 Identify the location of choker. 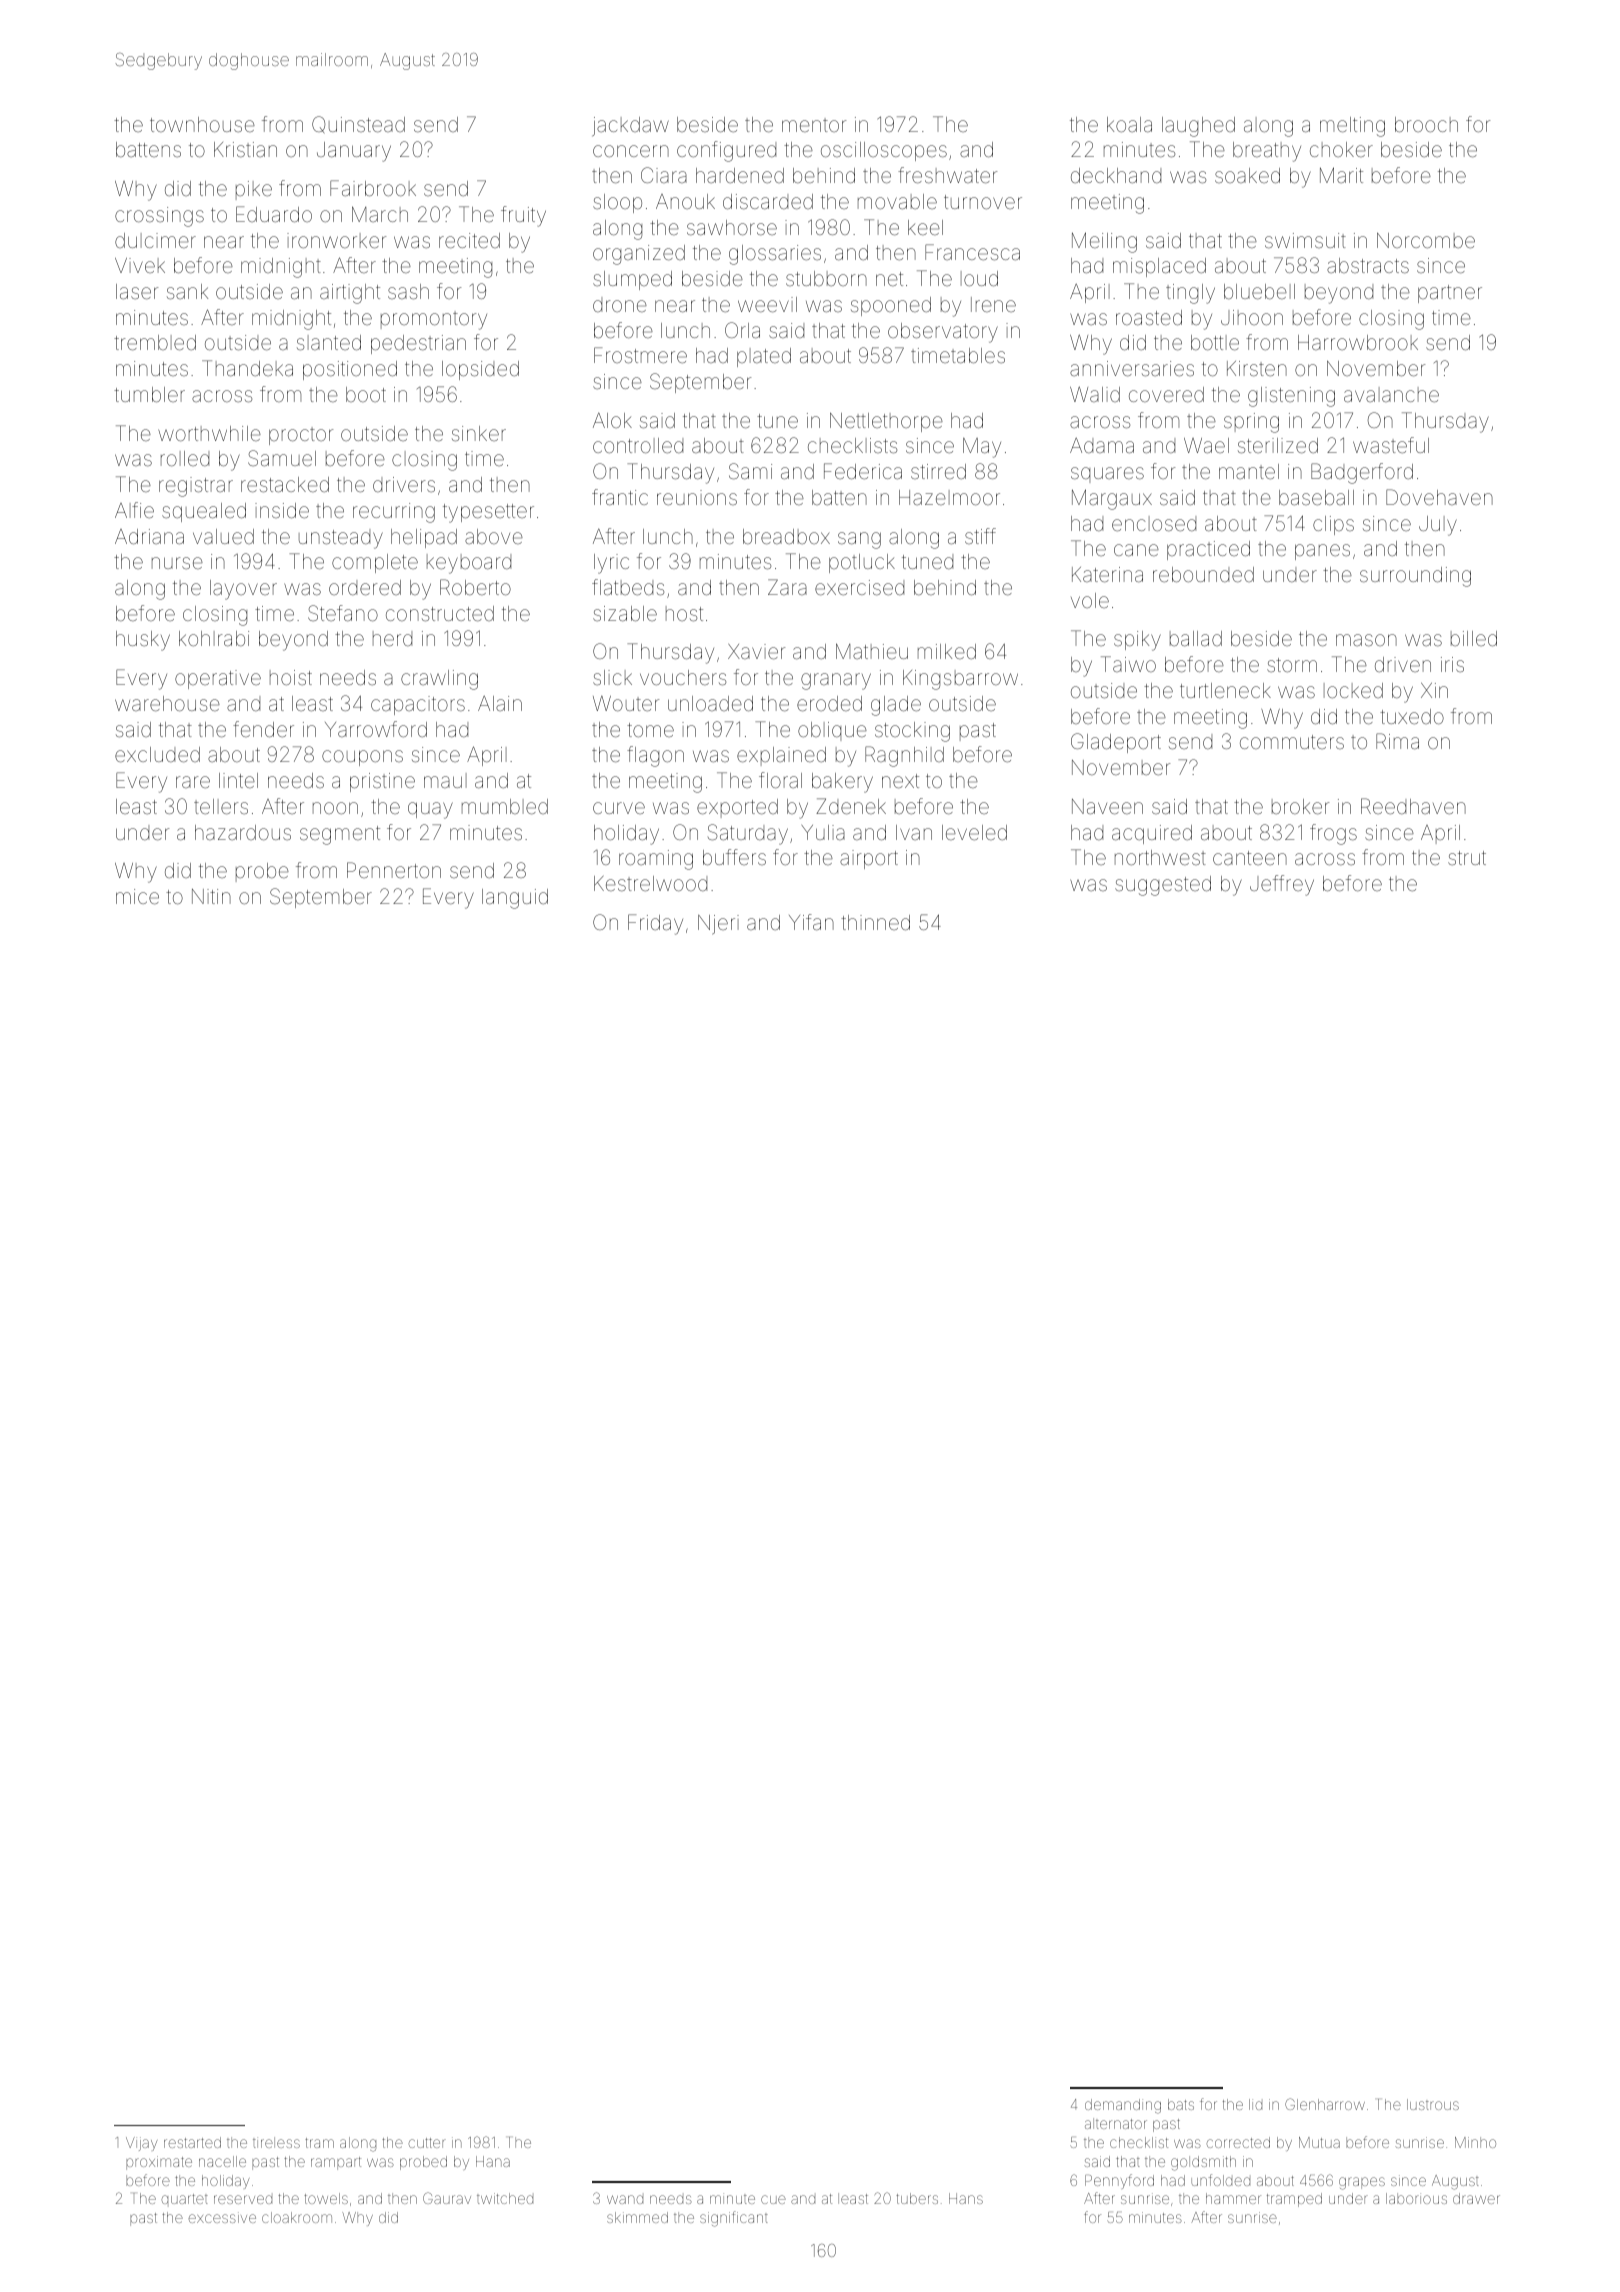
(1341, 149).
